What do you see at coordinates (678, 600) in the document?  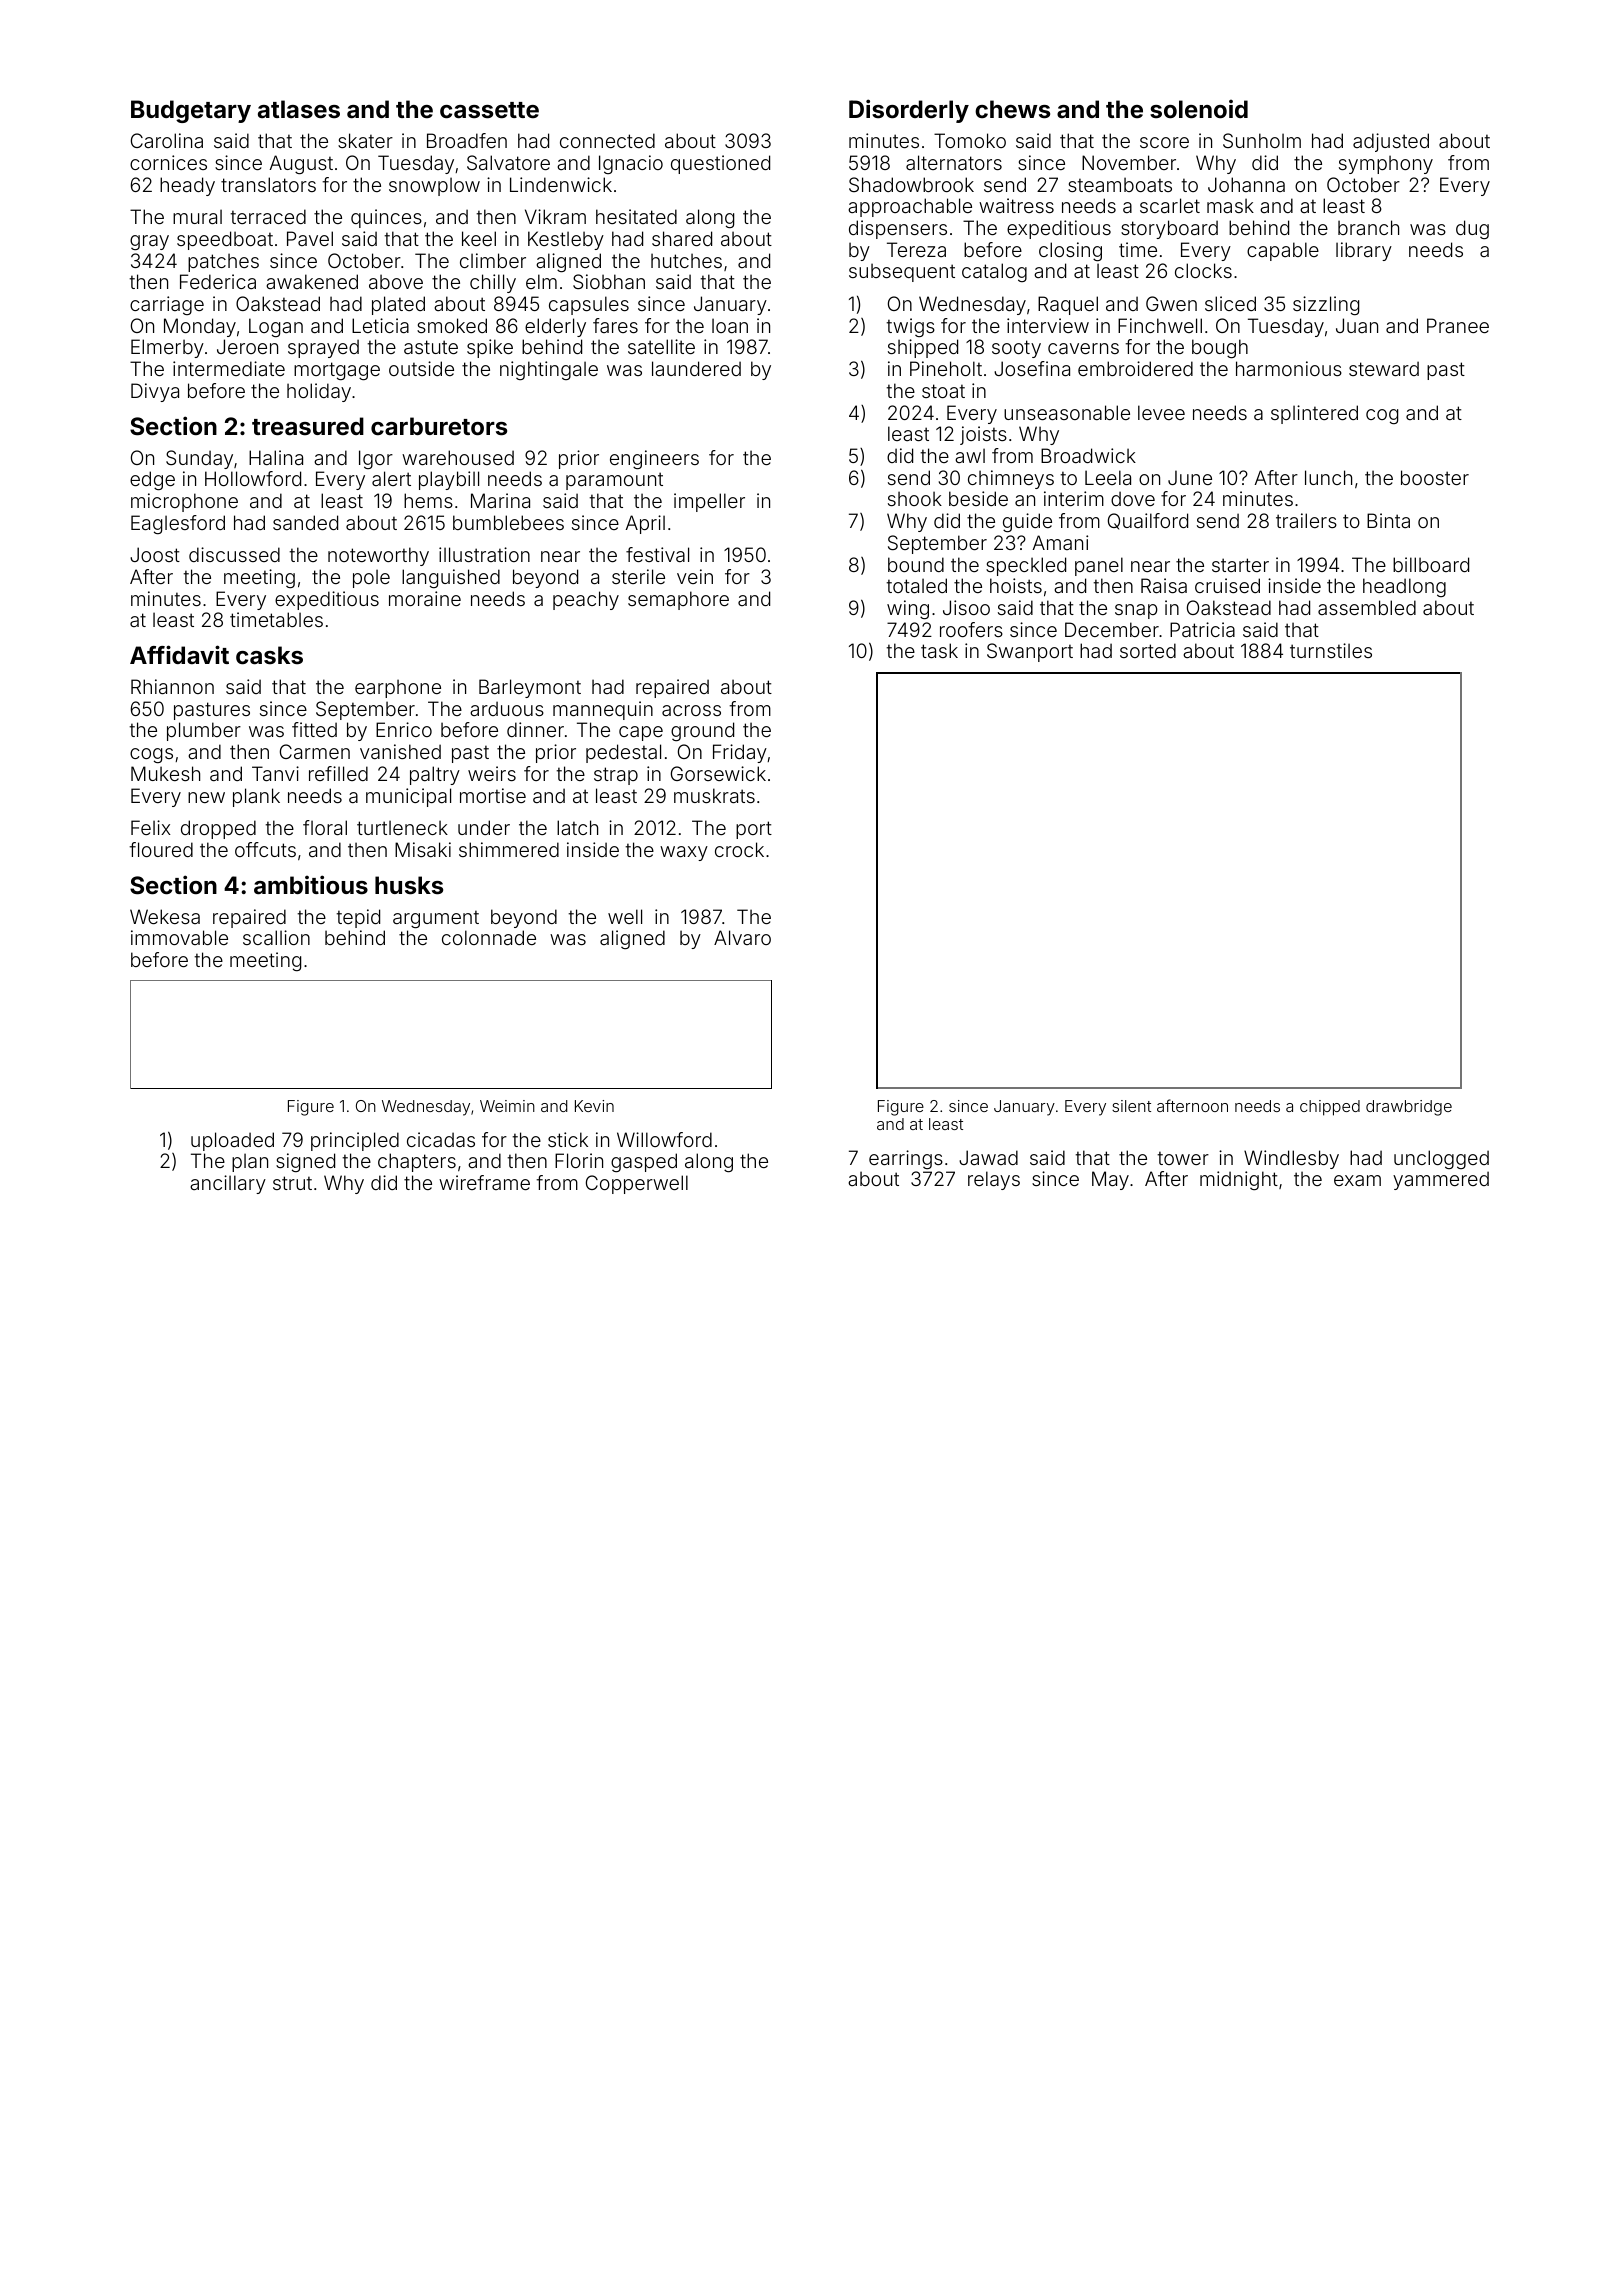 I see `semaphore` at bounding box center [678, 600].
